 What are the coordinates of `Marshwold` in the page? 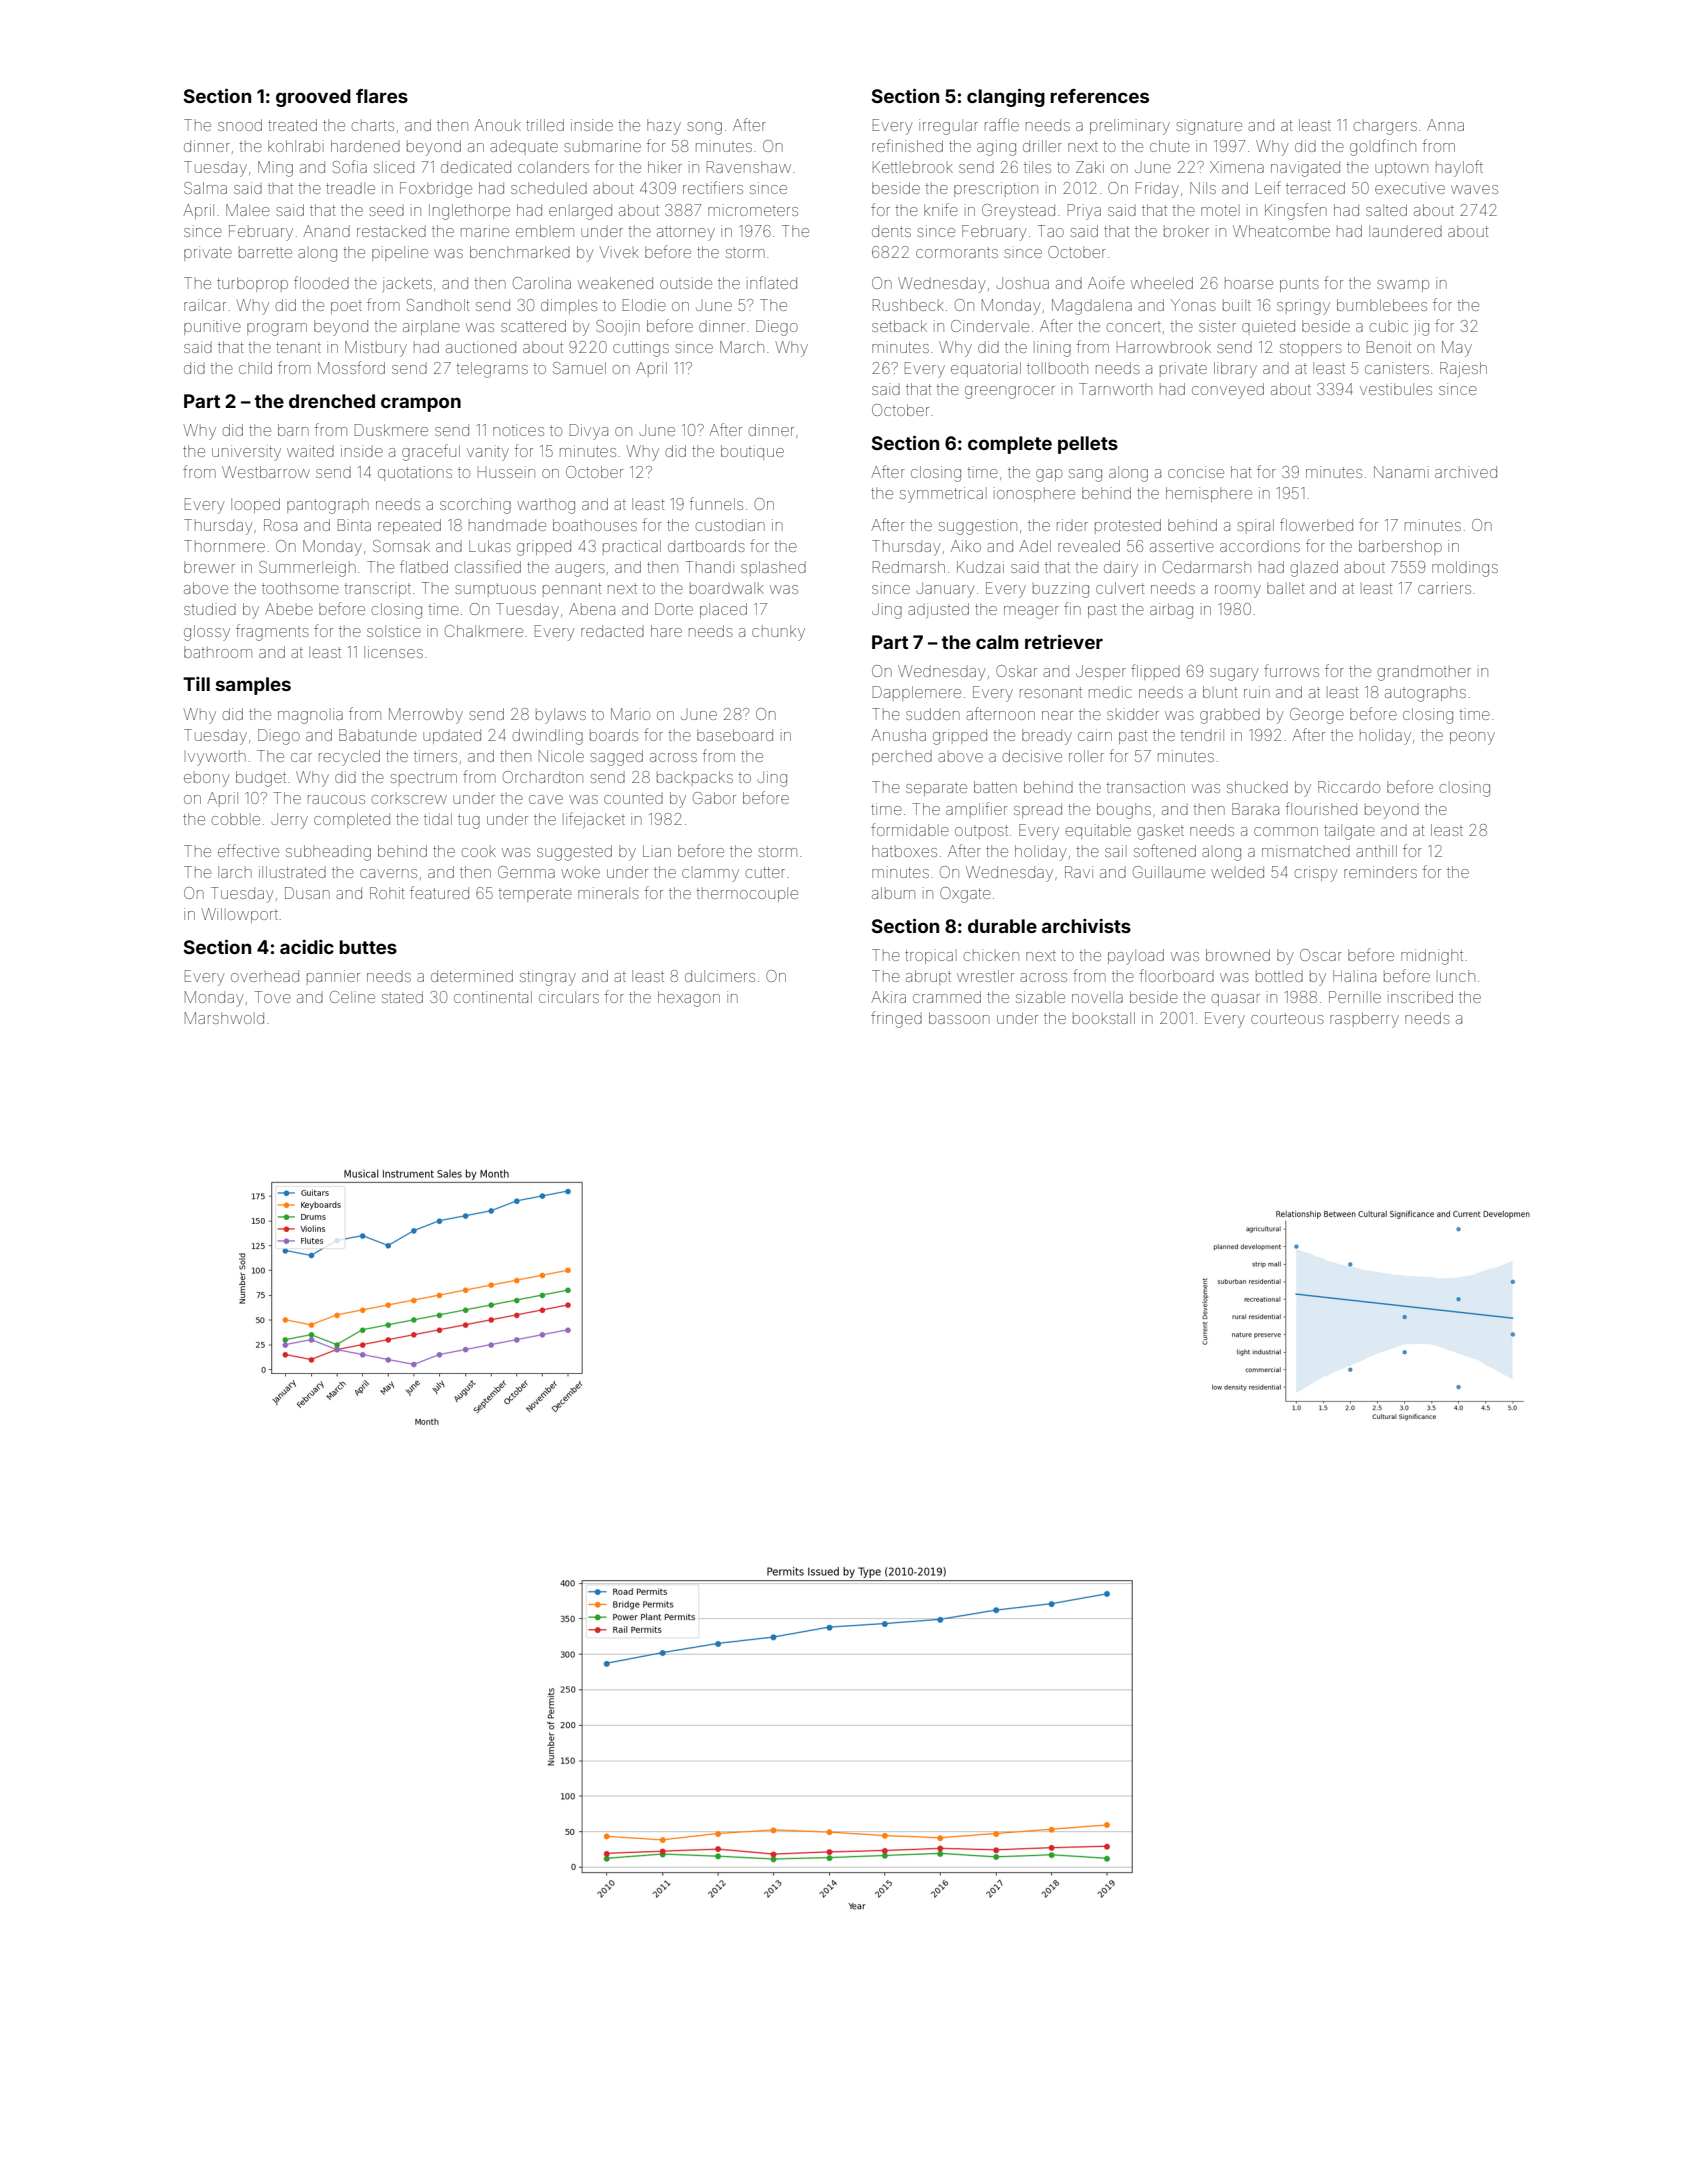 It's located at (224, 1018).
